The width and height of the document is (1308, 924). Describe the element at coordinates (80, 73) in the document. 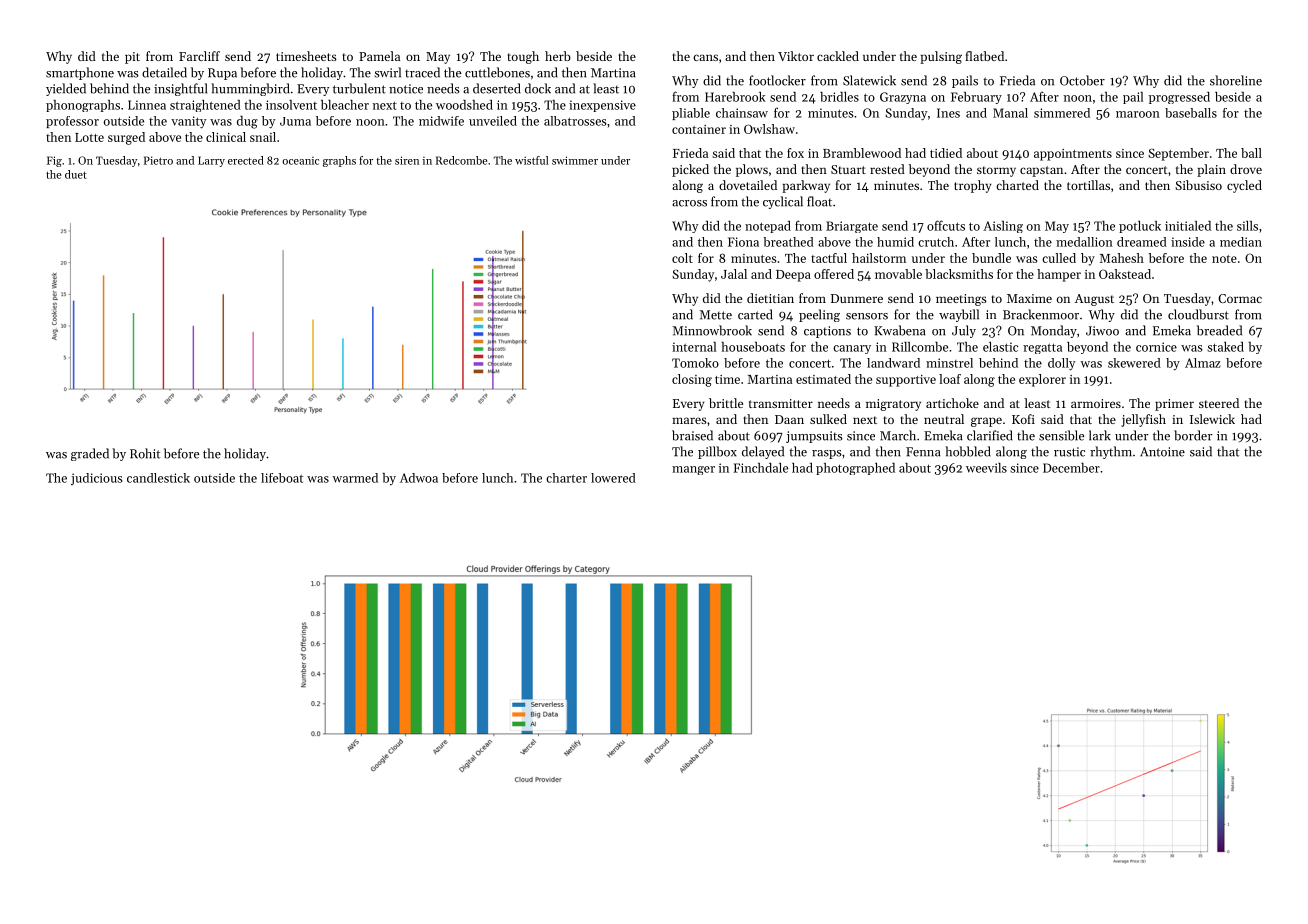

I see `smartphone` at that location.
